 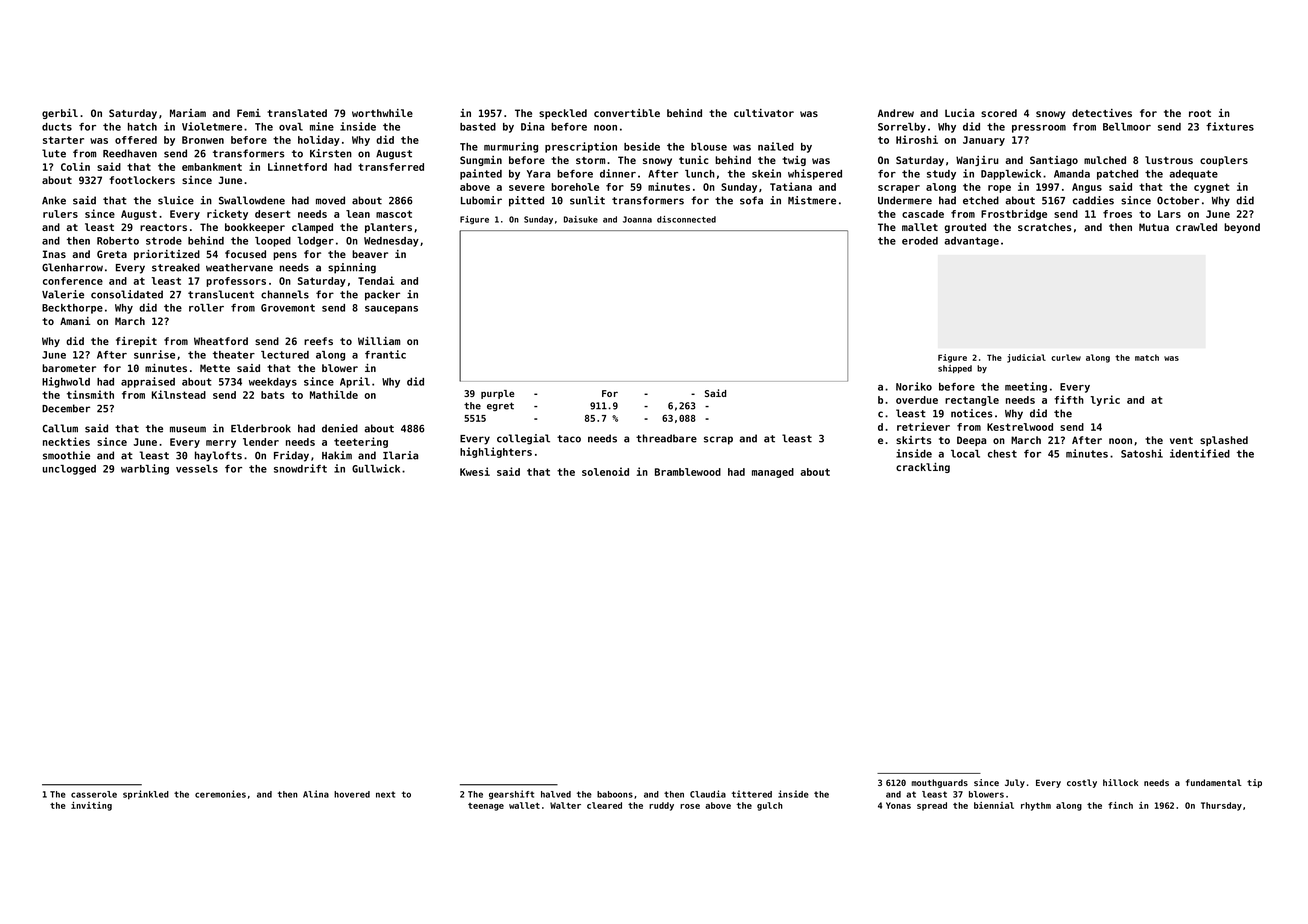 I want to click on purple, so click(x=497, y=394).
